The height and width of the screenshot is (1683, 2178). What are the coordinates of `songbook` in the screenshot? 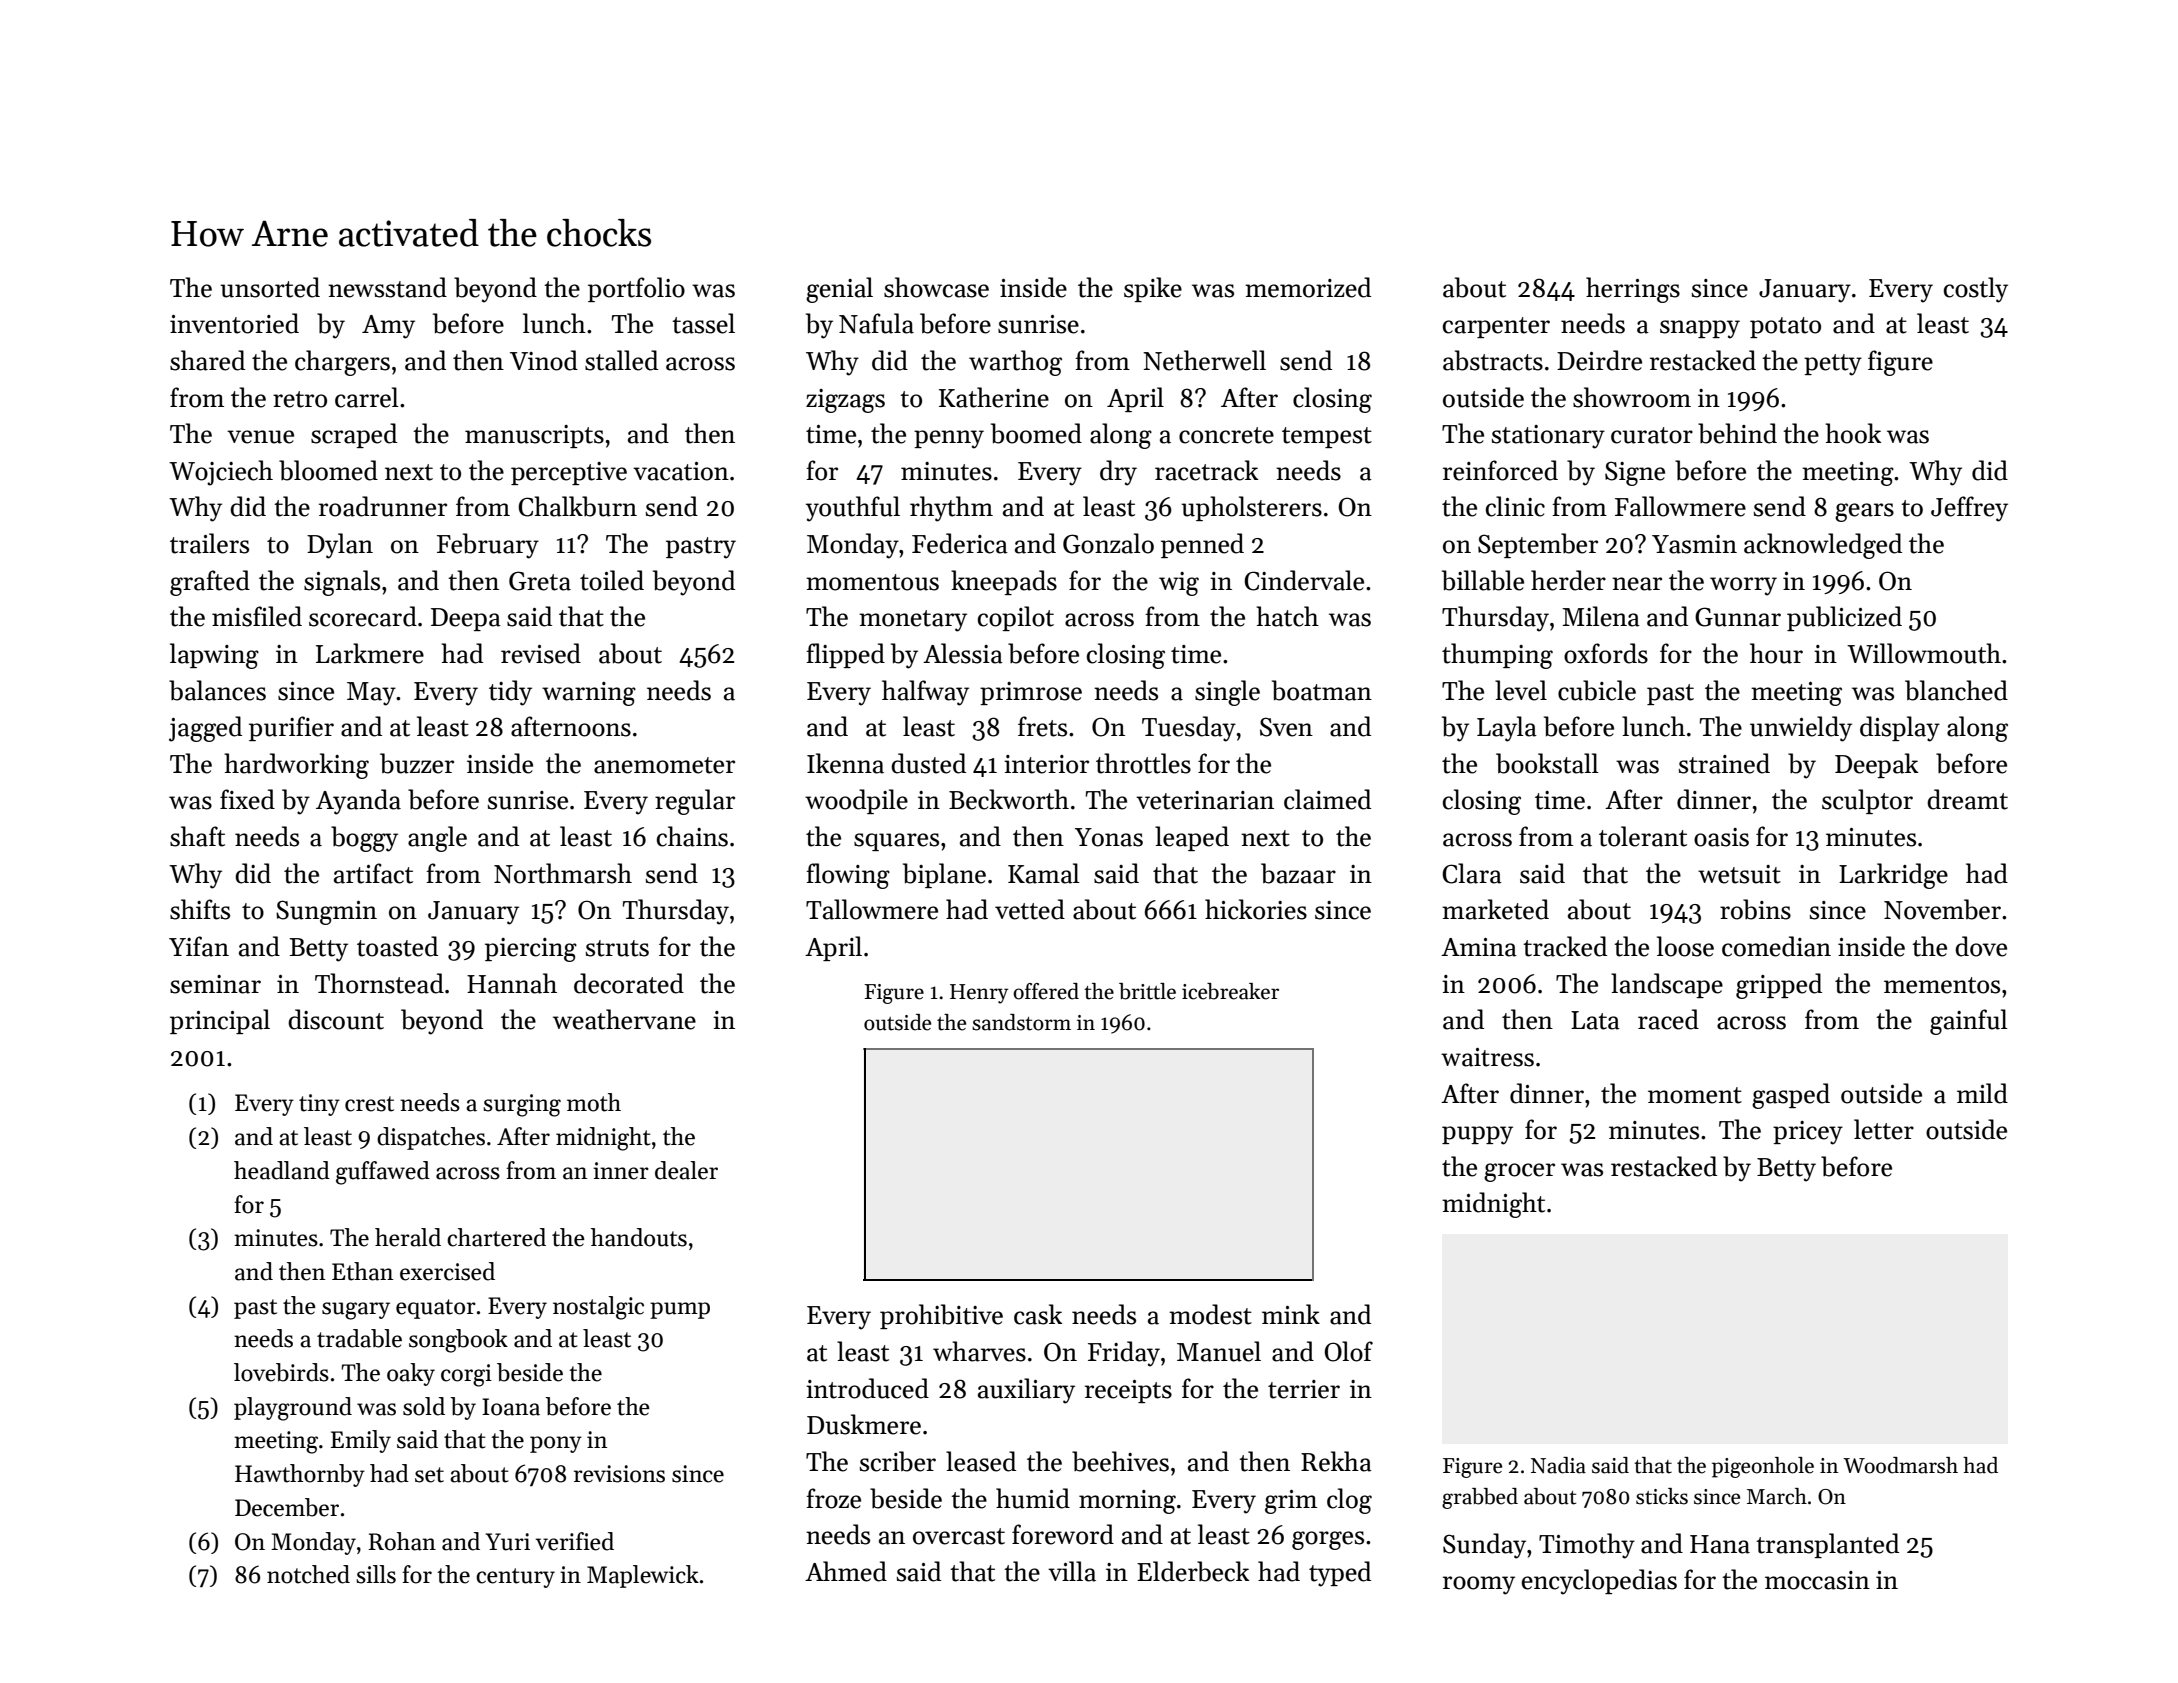 It's located at (458, 1341).
